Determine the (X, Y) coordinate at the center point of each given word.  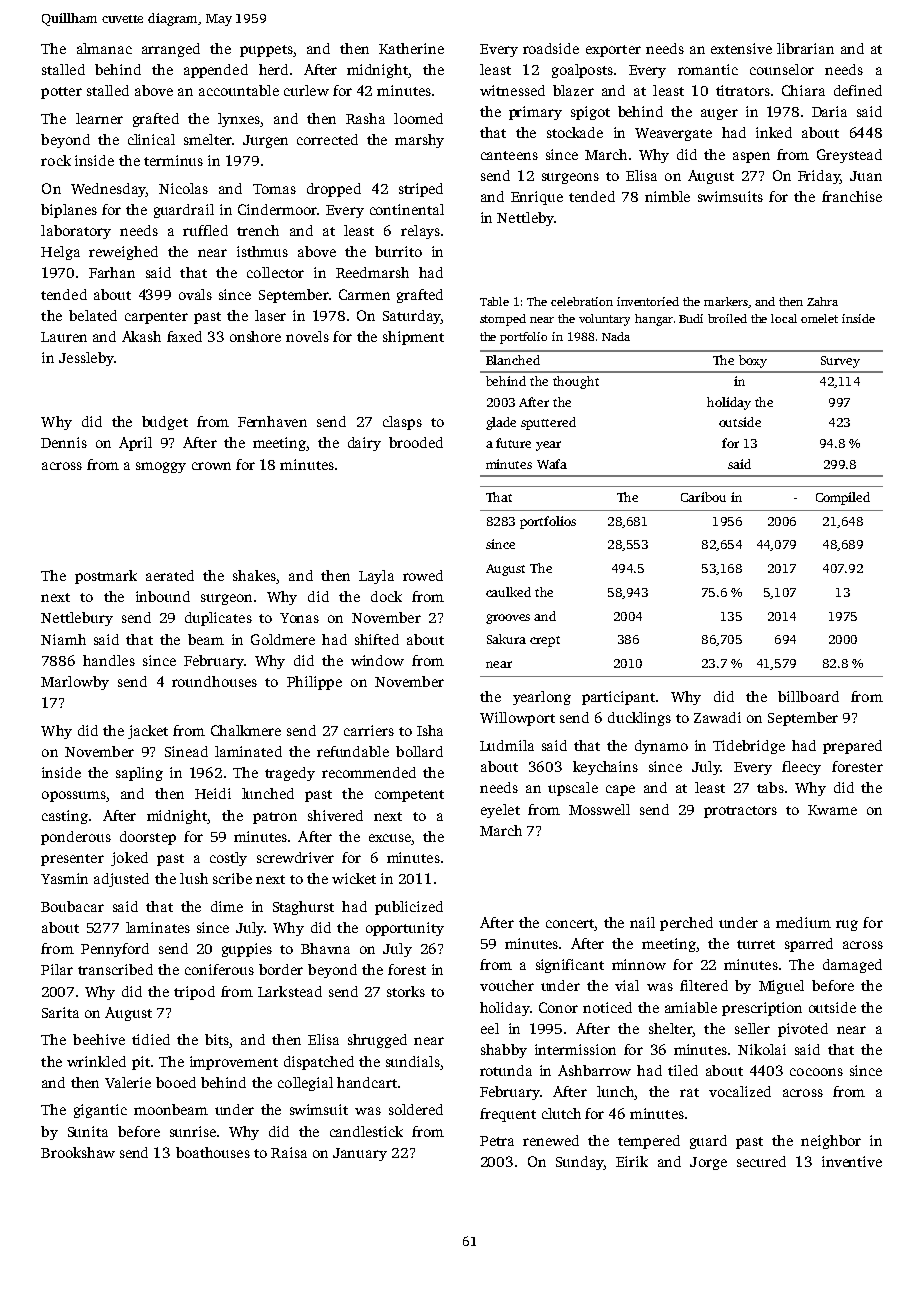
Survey (840, 362)
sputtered (548, 423)
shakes (254, 575)
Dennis (64, 442)
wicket (354, 878)
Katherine (411, 48)
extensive (741, 48)
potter (61, 93)
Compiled (843, 498)
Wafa (552, 464)
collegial (305, 1084)
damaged (852, 966)
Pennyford (115, 950)
